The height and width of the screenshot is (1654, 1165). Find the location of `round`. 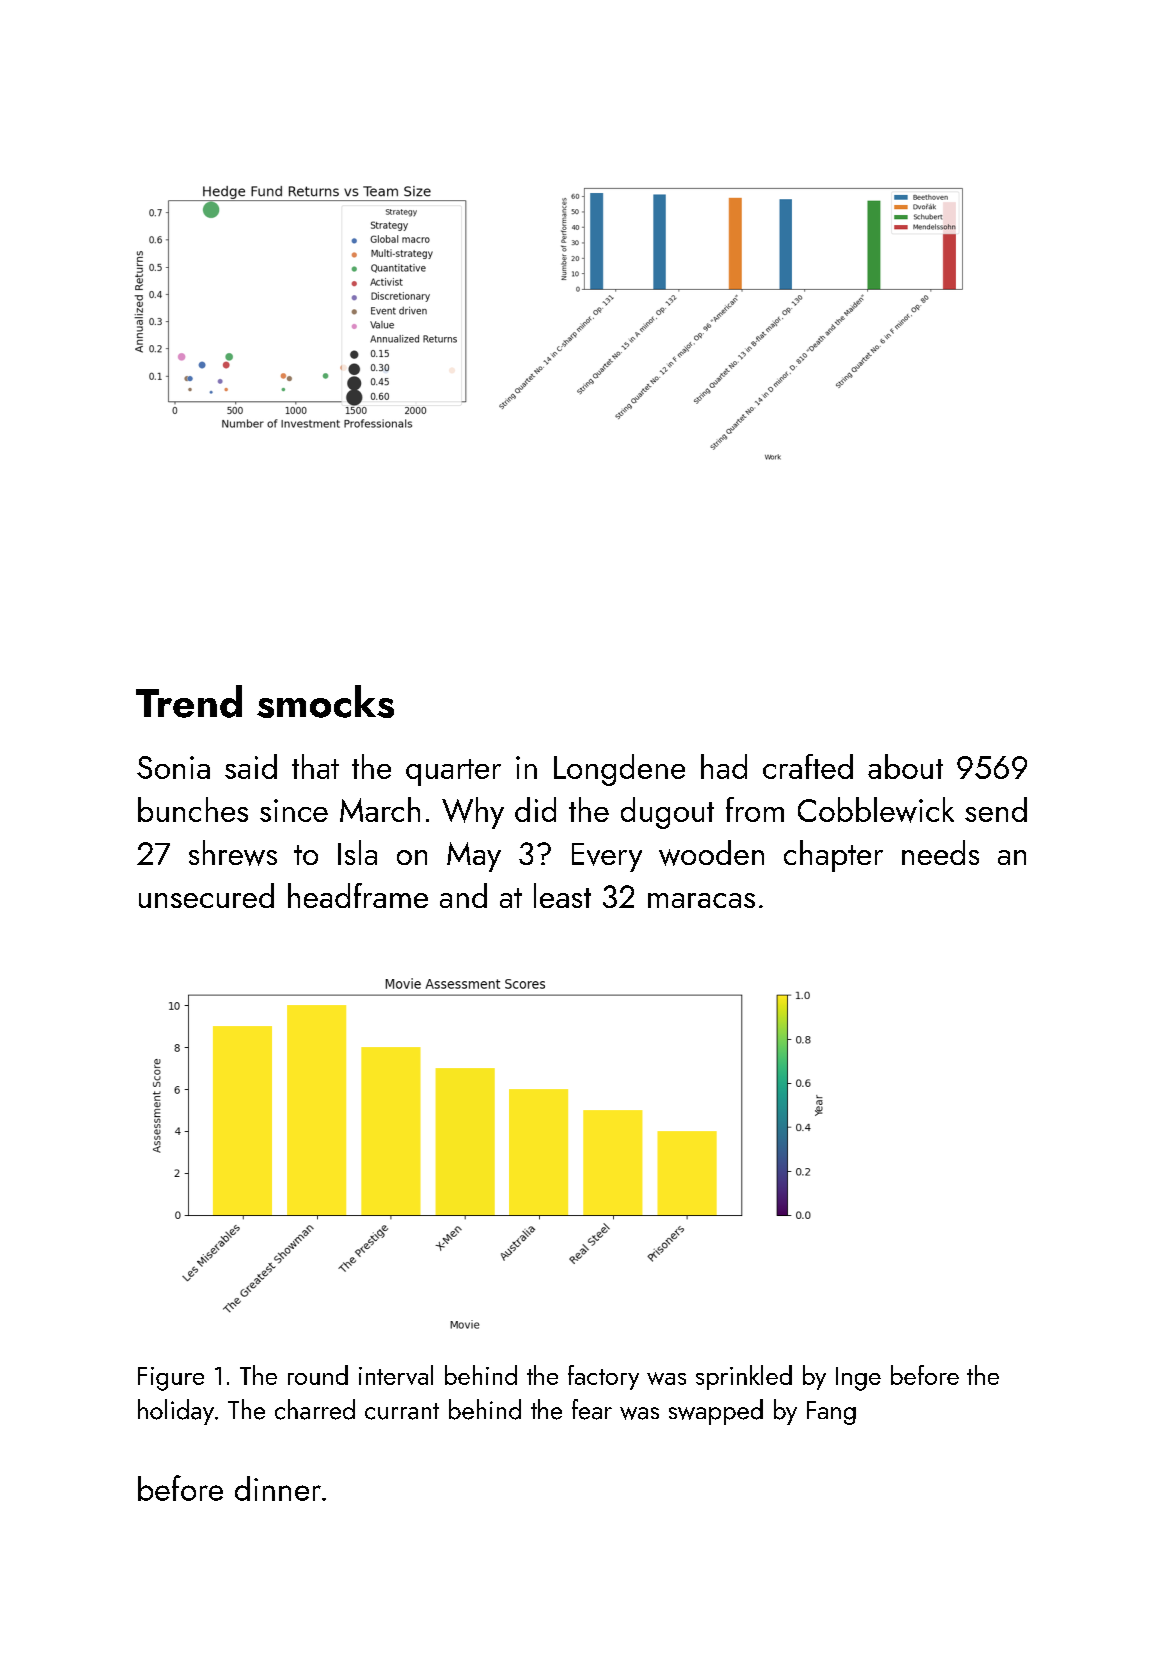

round is located at coordinates (318, 1375).
